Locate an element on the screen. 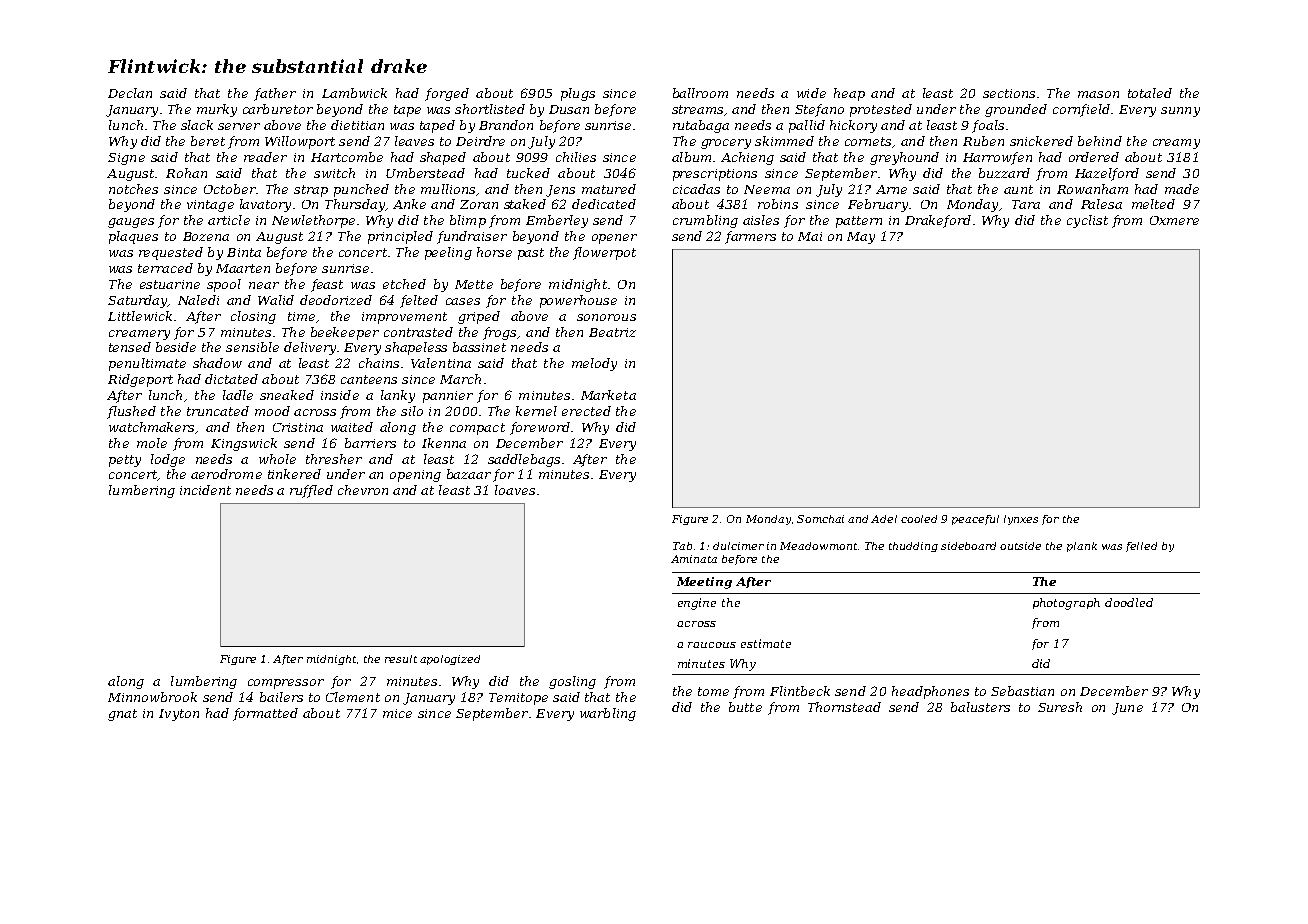  dictated is located at coordinates (231, 379).
